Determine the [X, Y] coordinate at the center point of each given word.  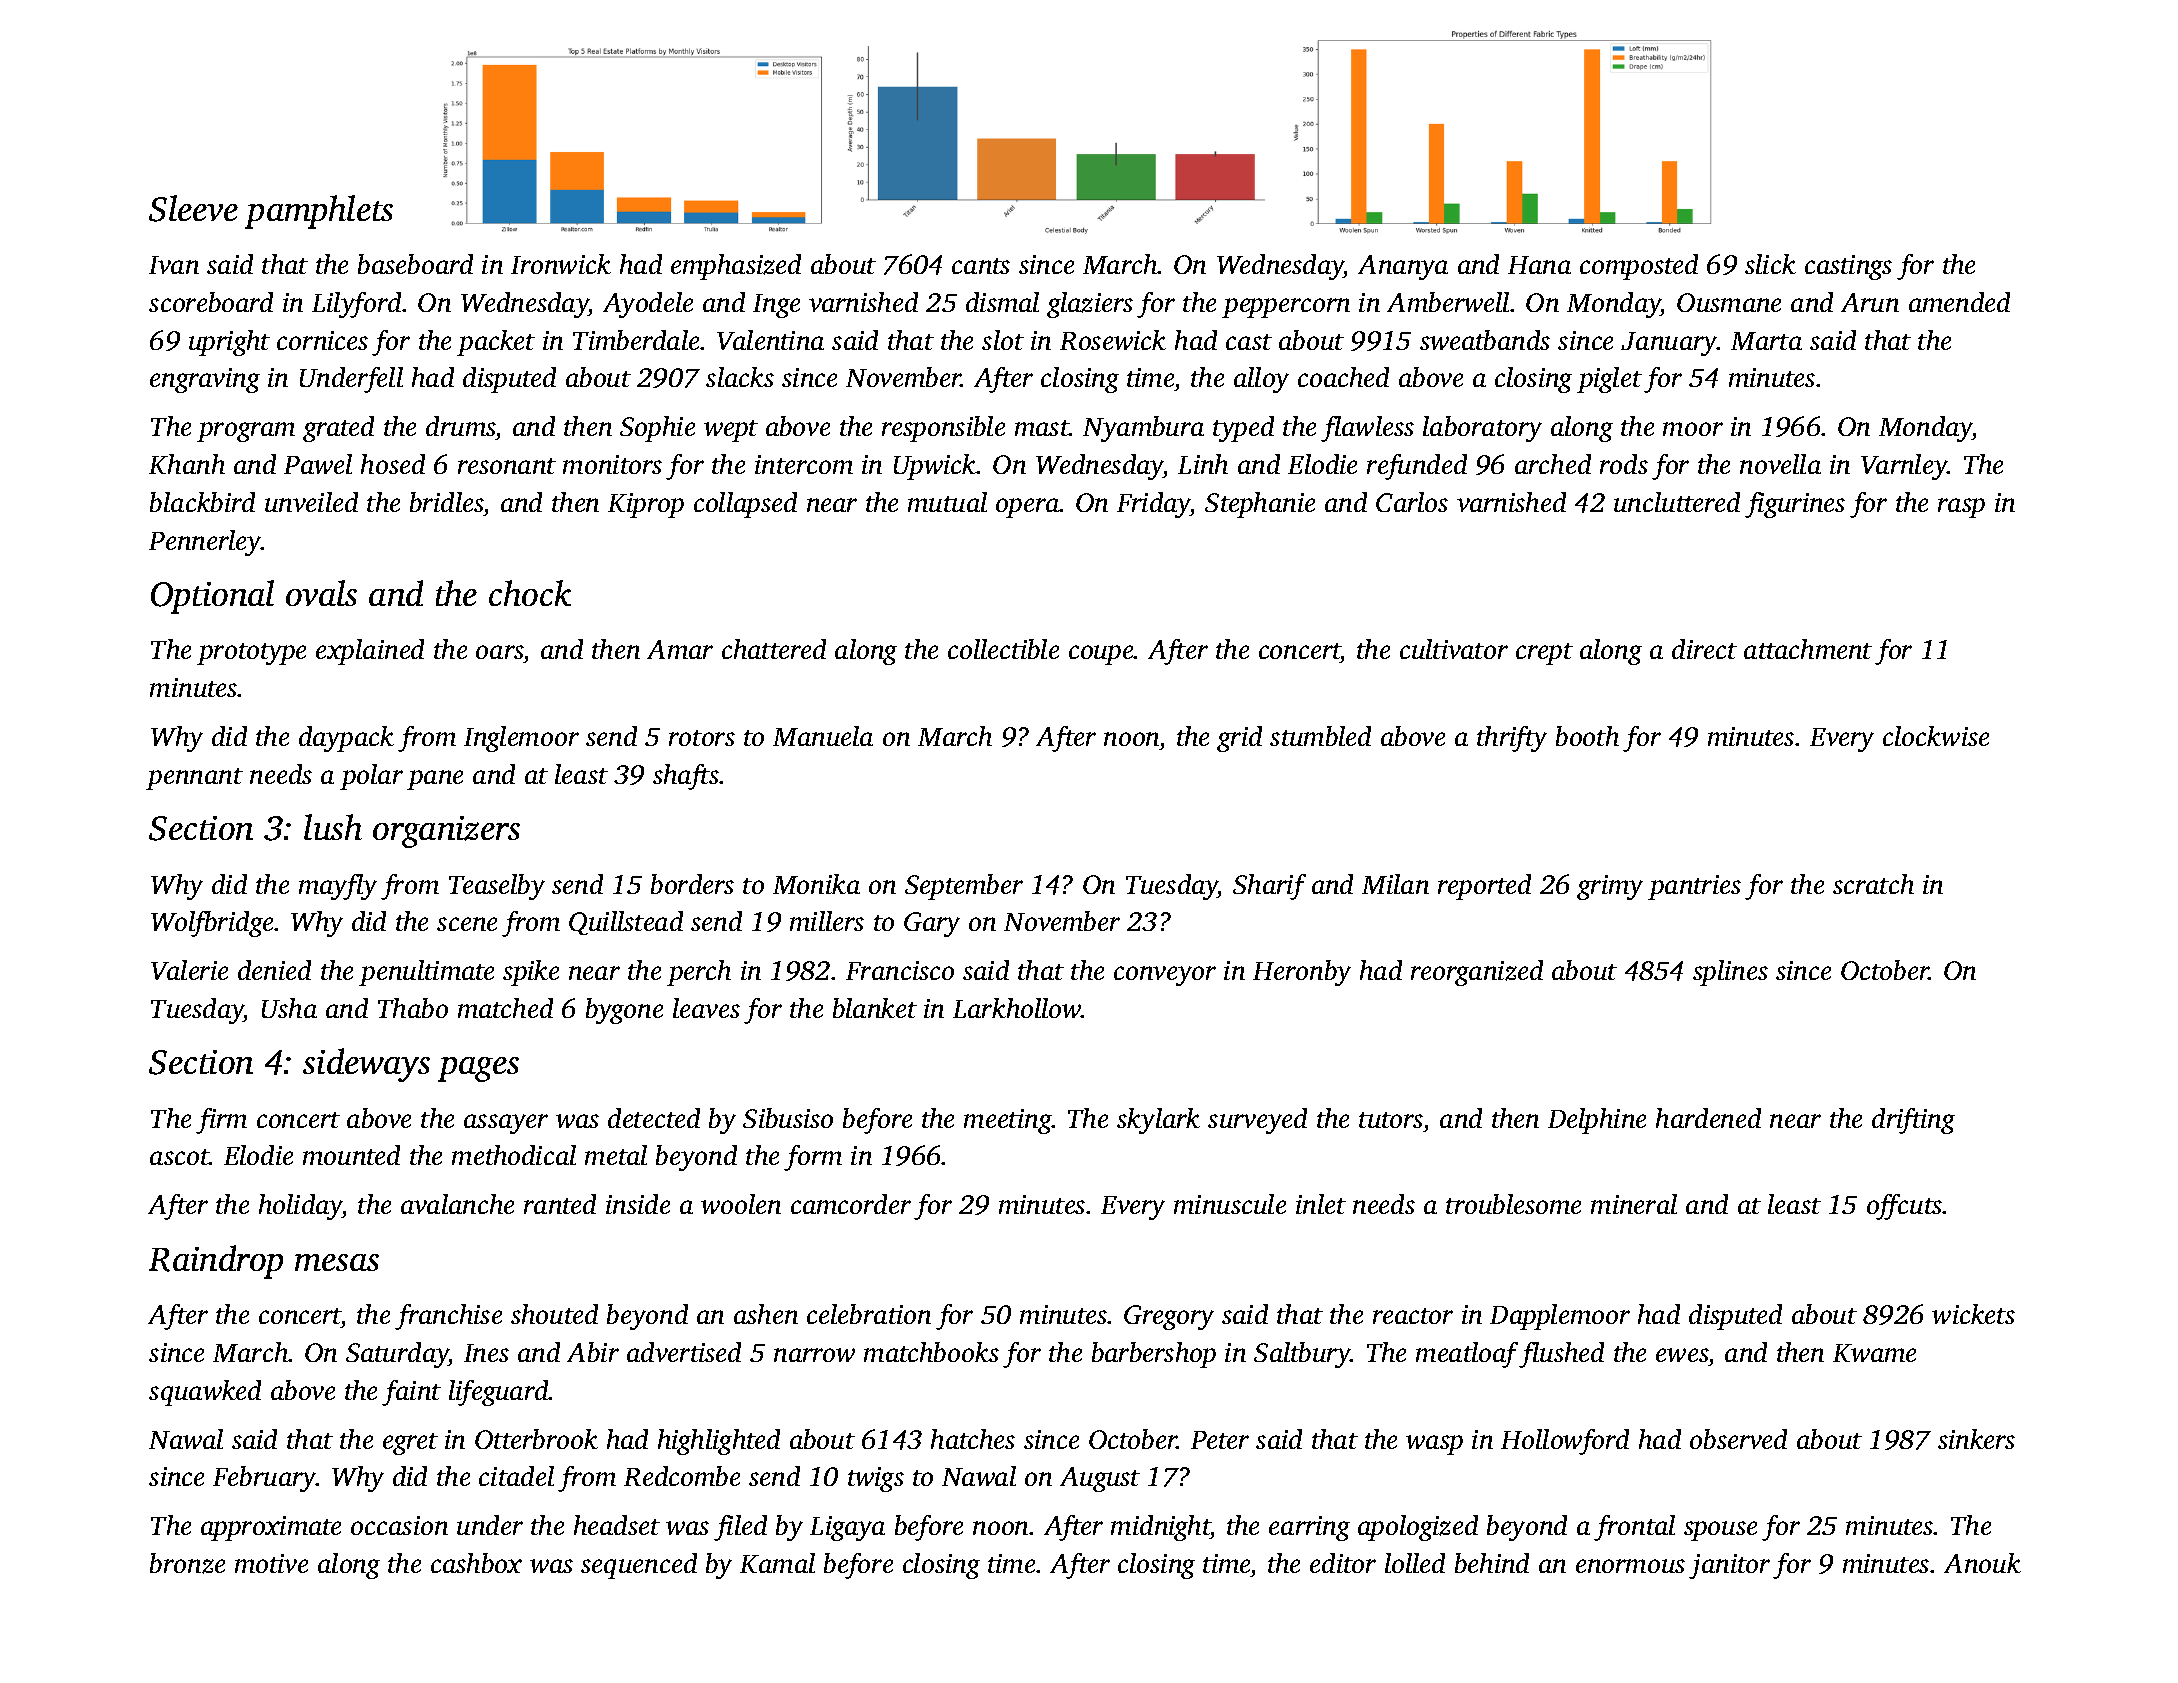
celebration [869, 1314]
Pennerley [205, 543]
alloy [1261, 380]
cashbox [476, 1563]
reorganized [1477, 973]
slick [1770, 264]
